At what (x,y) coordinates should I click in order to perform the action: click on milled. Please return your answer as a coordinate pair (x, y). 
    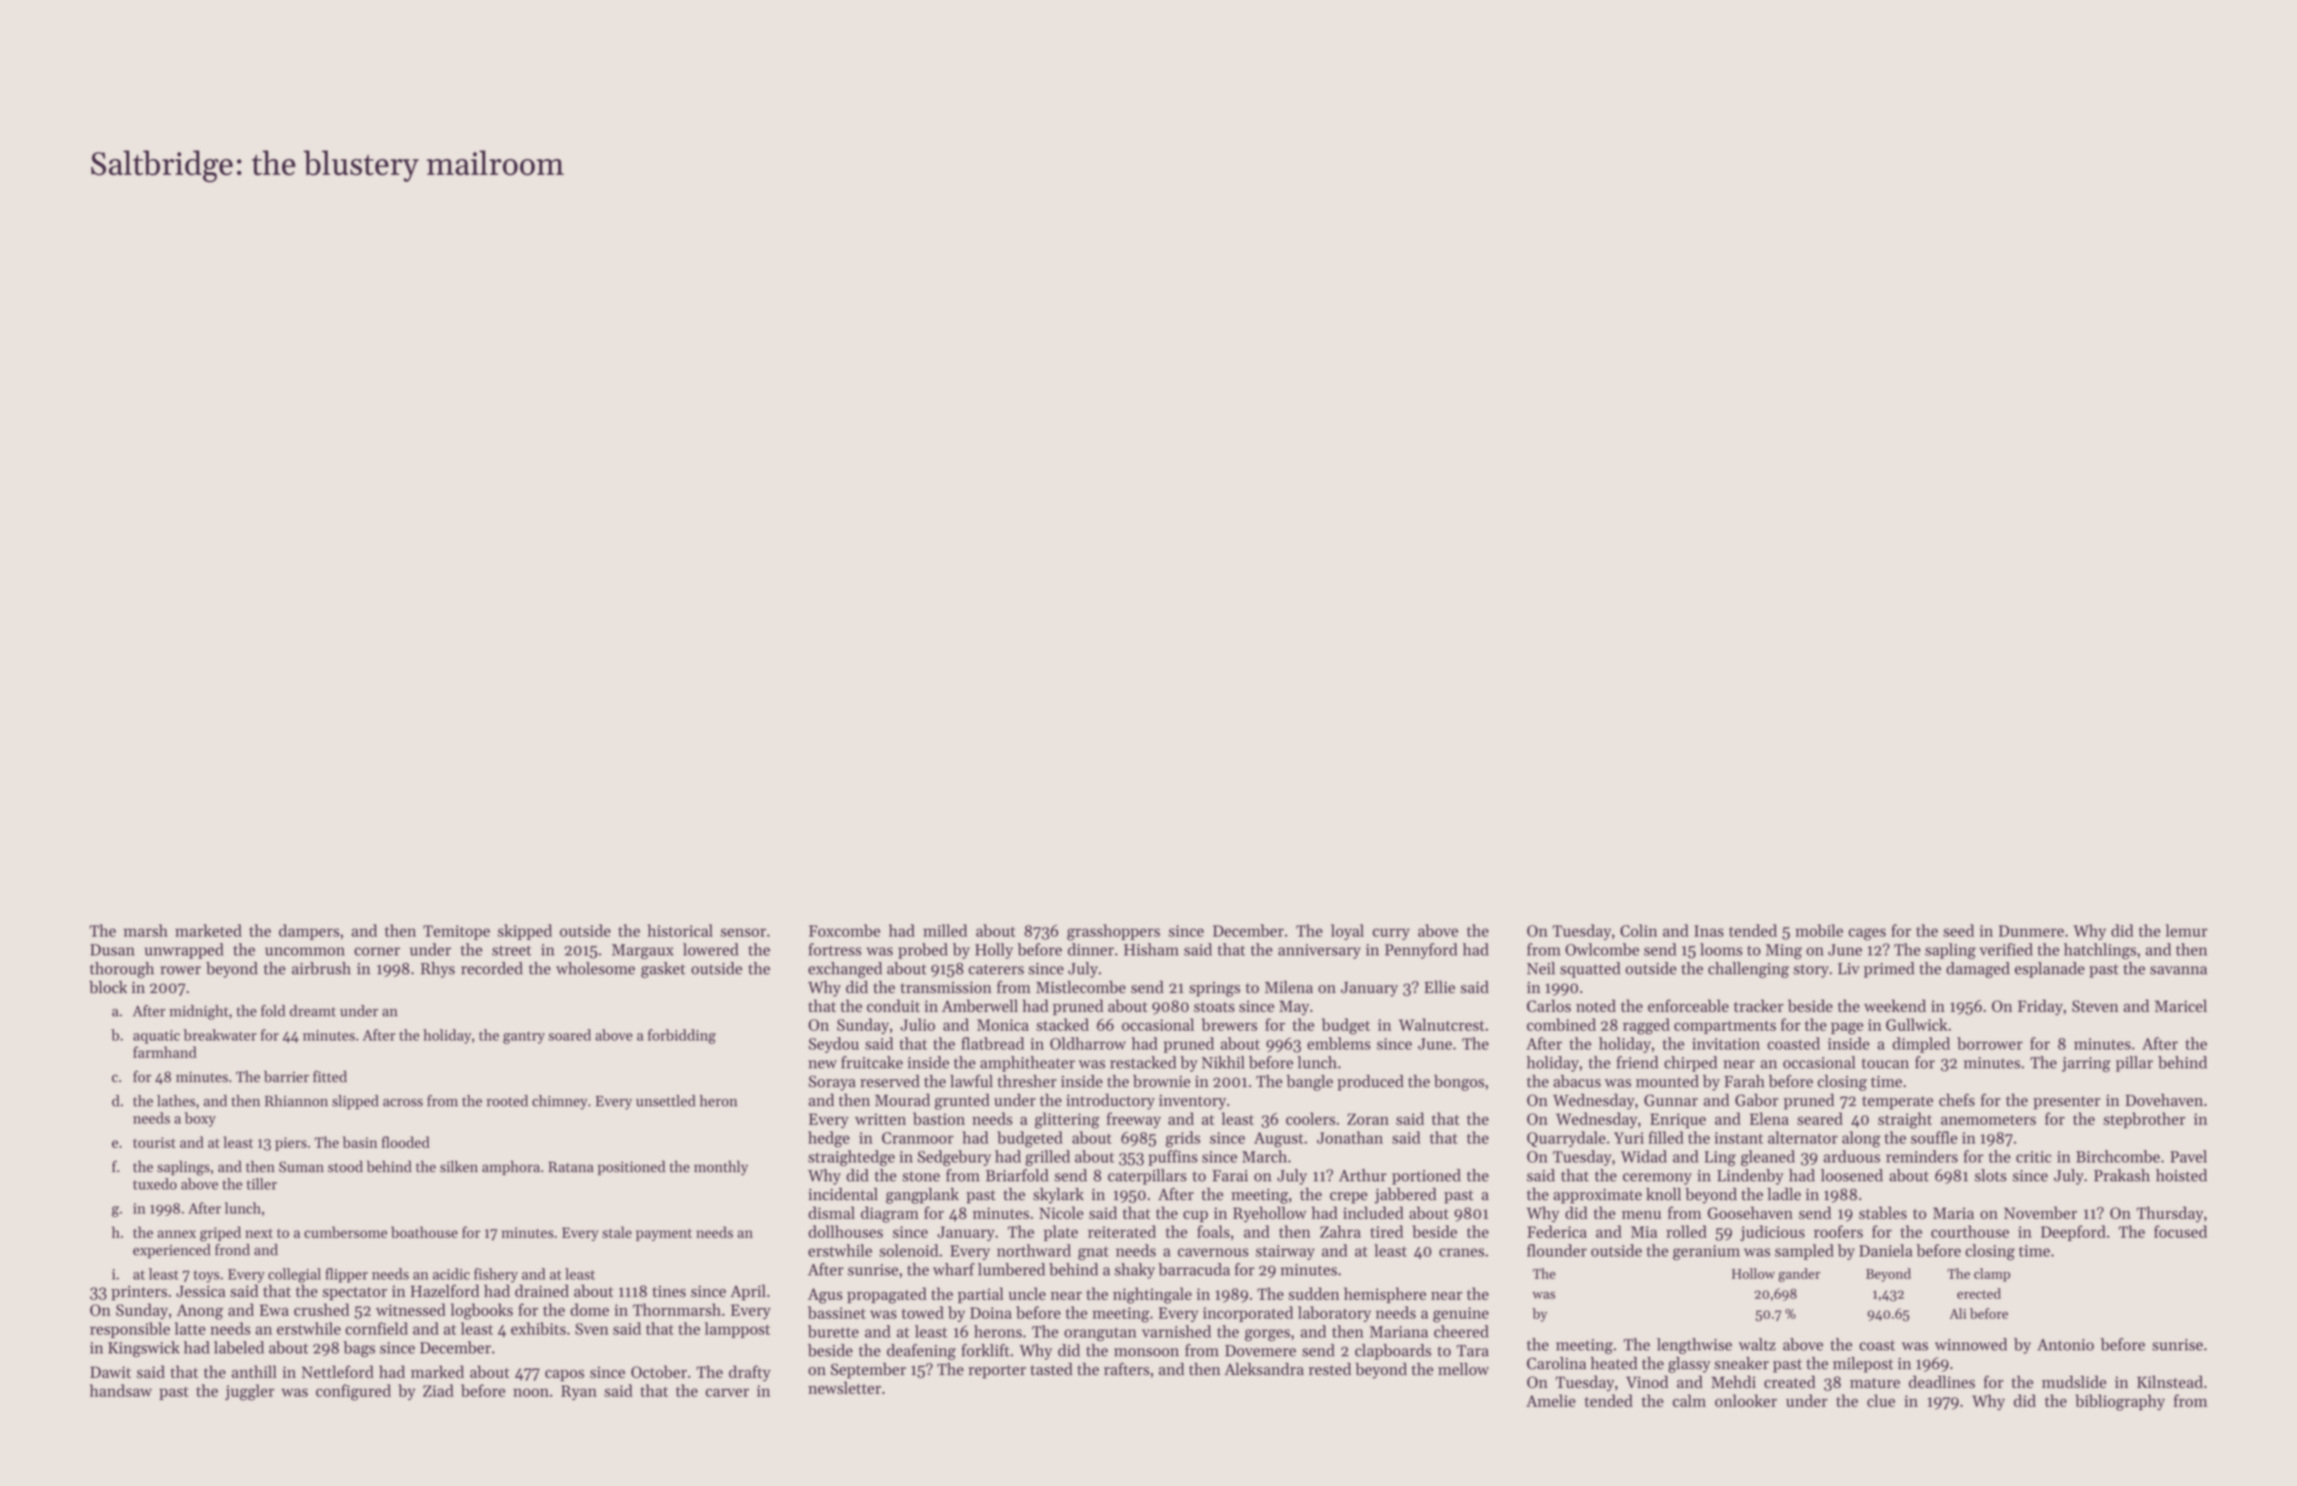
    Looking at the image, I should click on (945, 930).
